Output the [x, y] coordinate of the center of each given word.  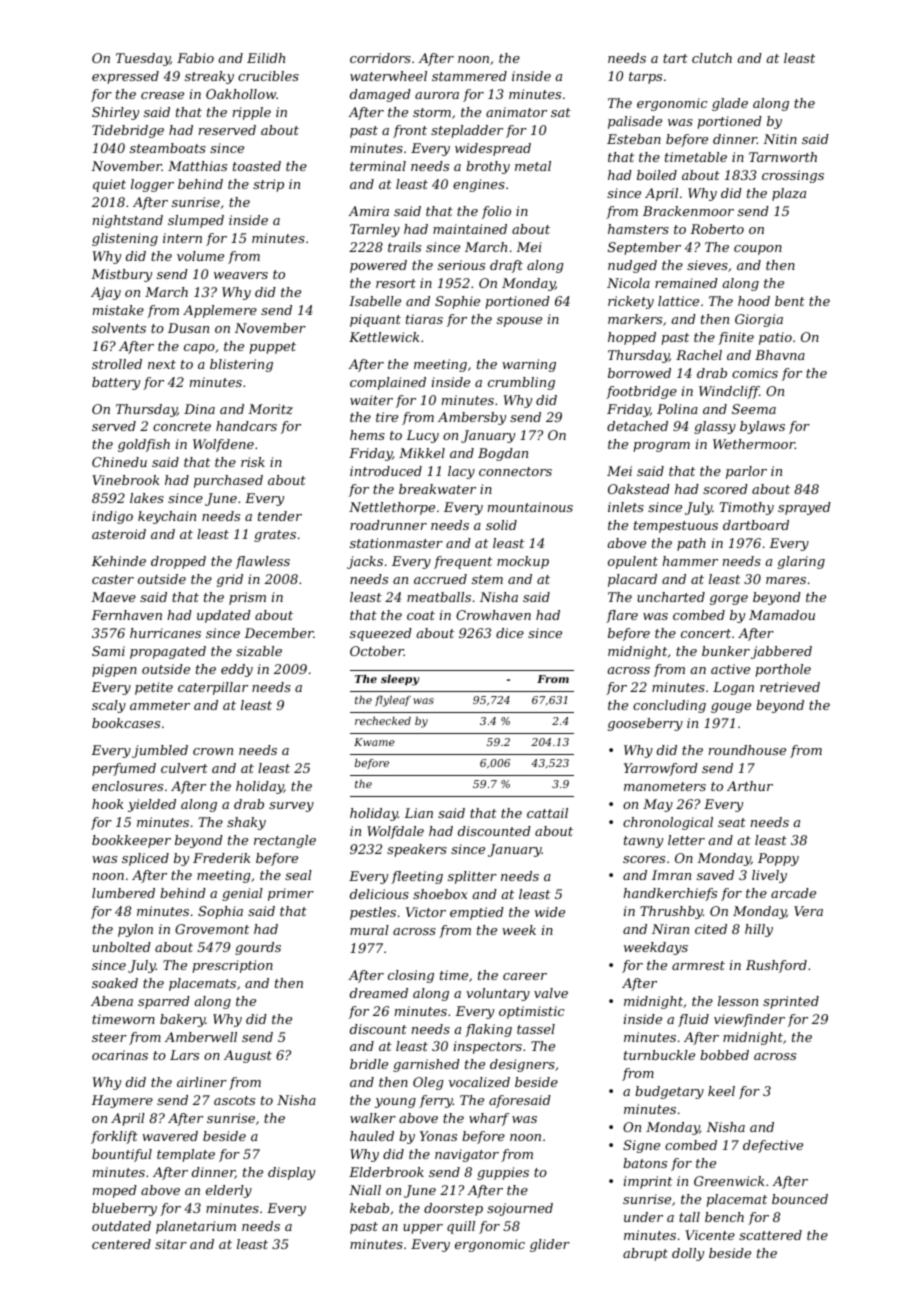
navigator [467, 1155]
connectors [515, 471]
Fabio [195, 58]
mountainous [530, 507]
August [248, 1056]
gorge [729, 600]
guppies [503, 1173]
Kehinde [118, 561]
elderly [229, 1191]
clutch [712, 58]
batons [645, 1163]
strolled [117, 364]
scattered [770, 1235]
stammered [469, 76]
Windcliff [729, 392]
